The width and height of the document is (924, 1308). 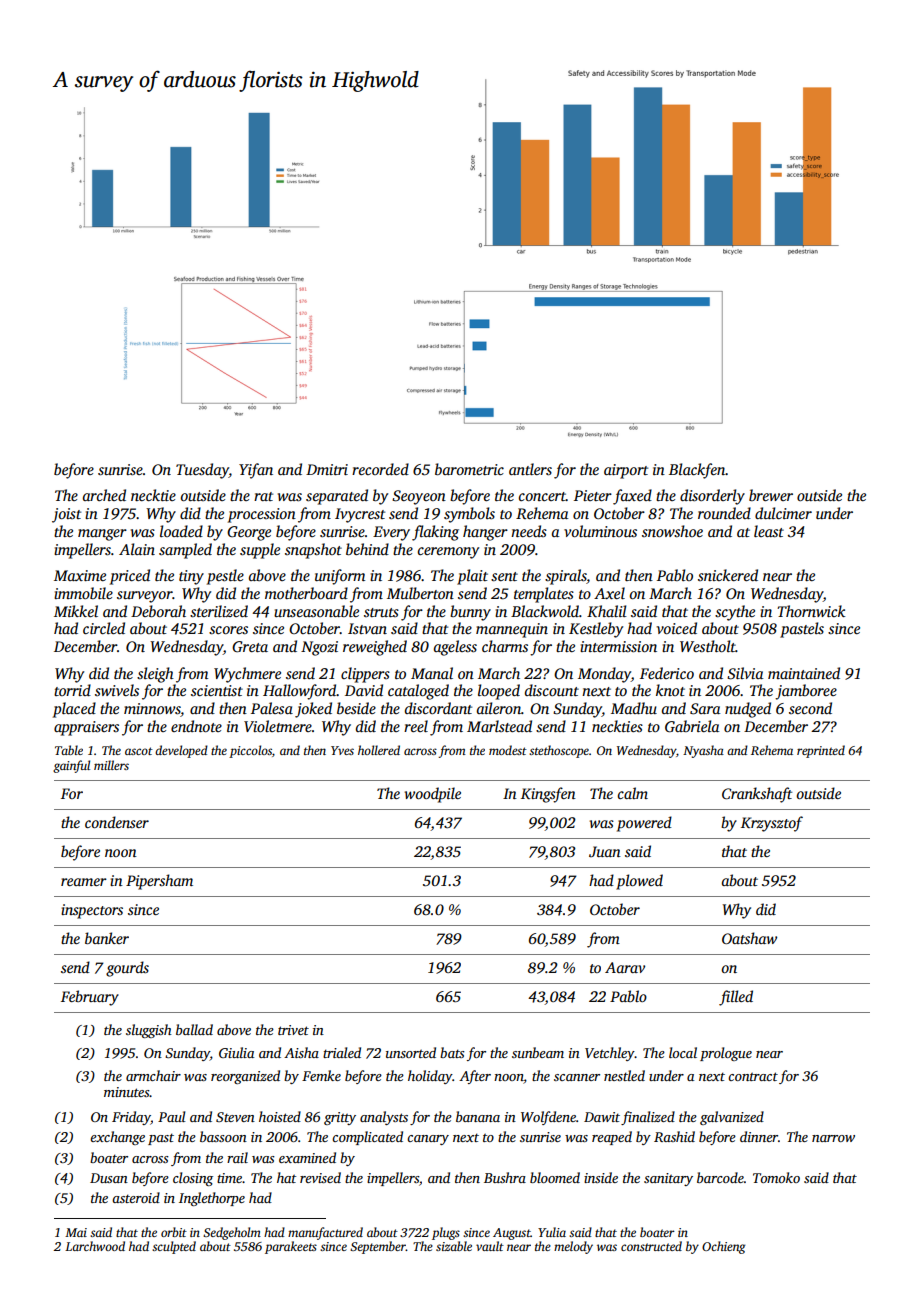 What do you see at coordinates (367, 549) in the document?
I see `behind` at bounding box center [367, 549].
